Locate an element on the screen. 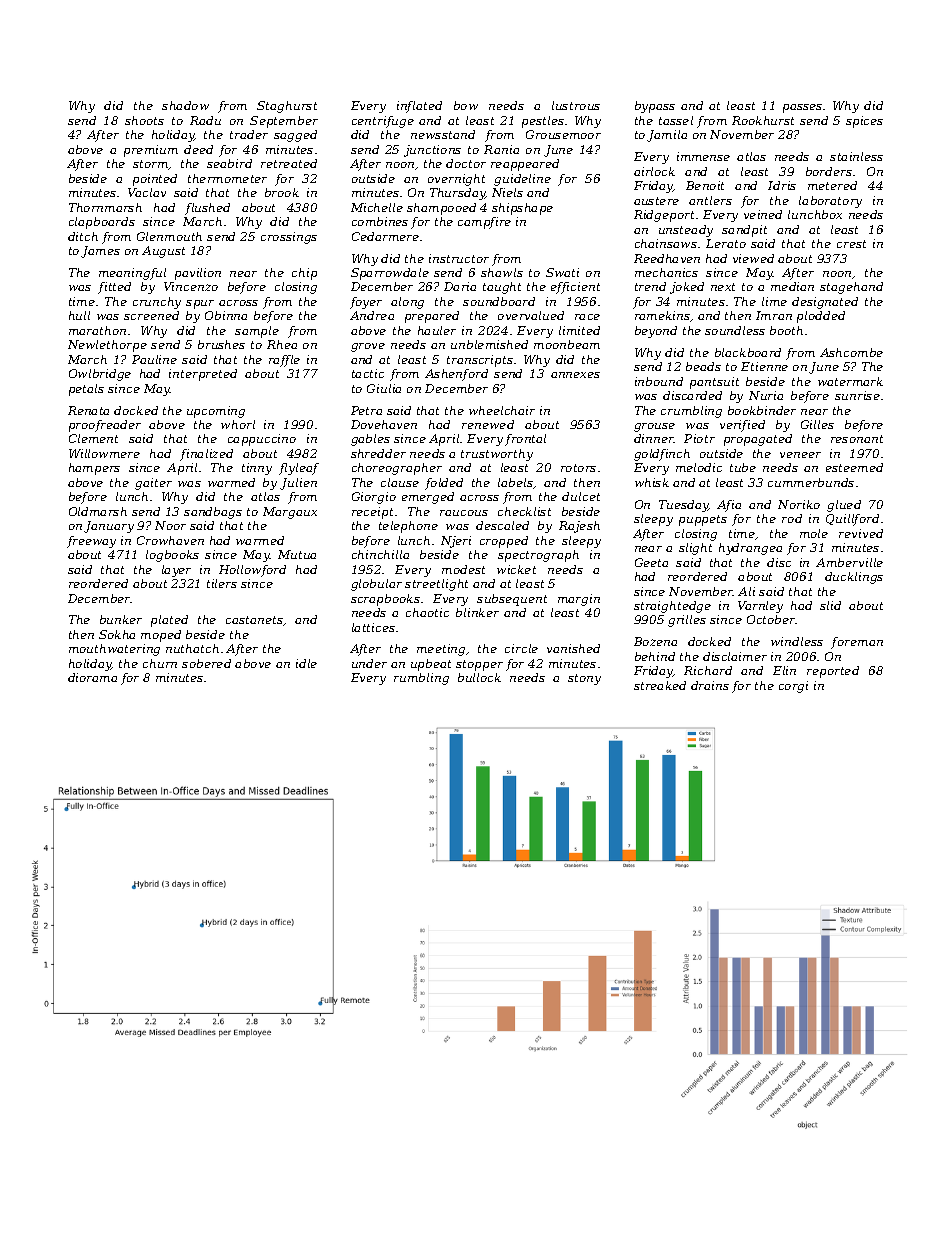  bow is located at coordinates (466, 105).
